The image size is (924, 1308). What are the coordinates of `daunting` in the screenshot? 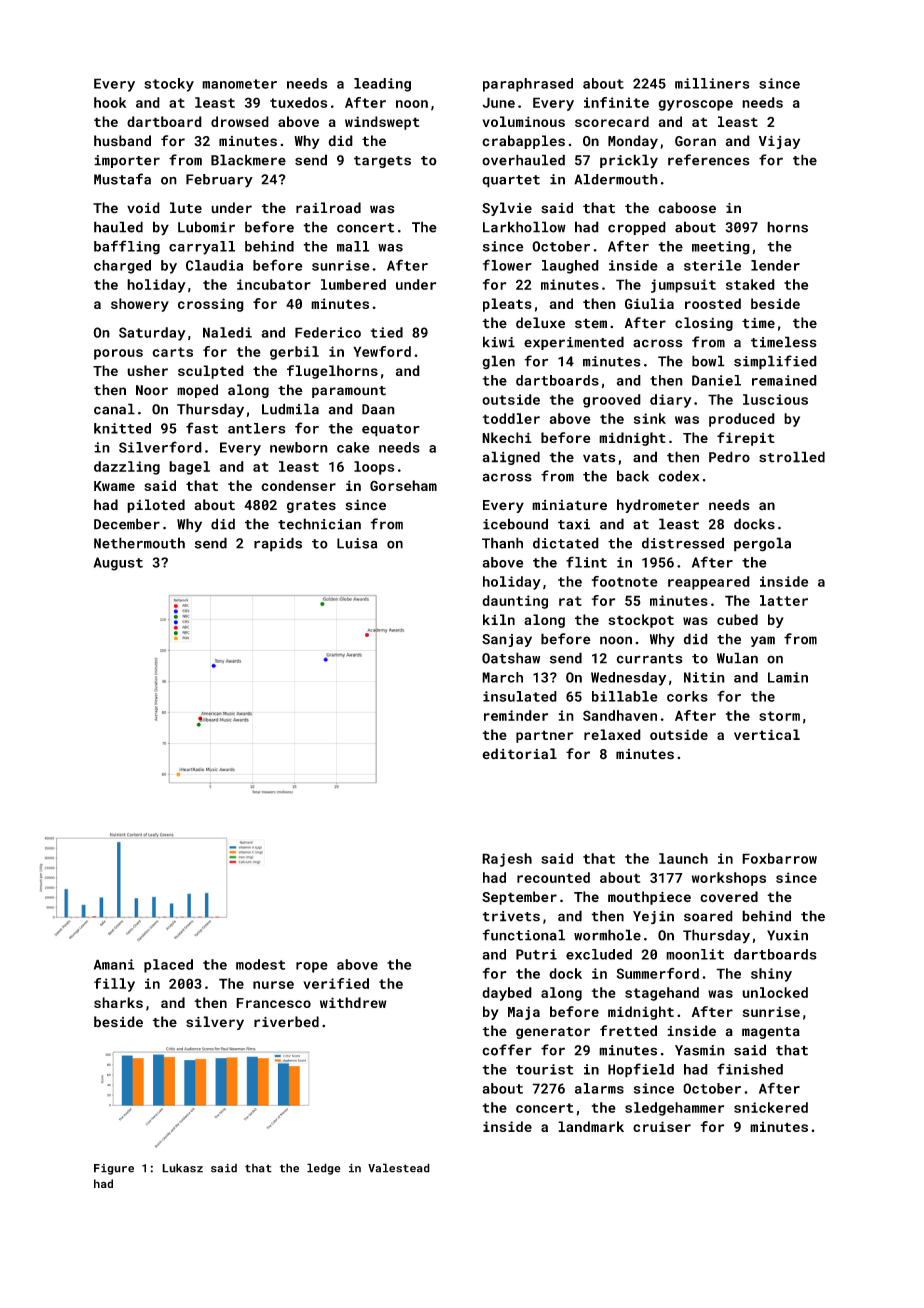 It's located at (515, 602).
